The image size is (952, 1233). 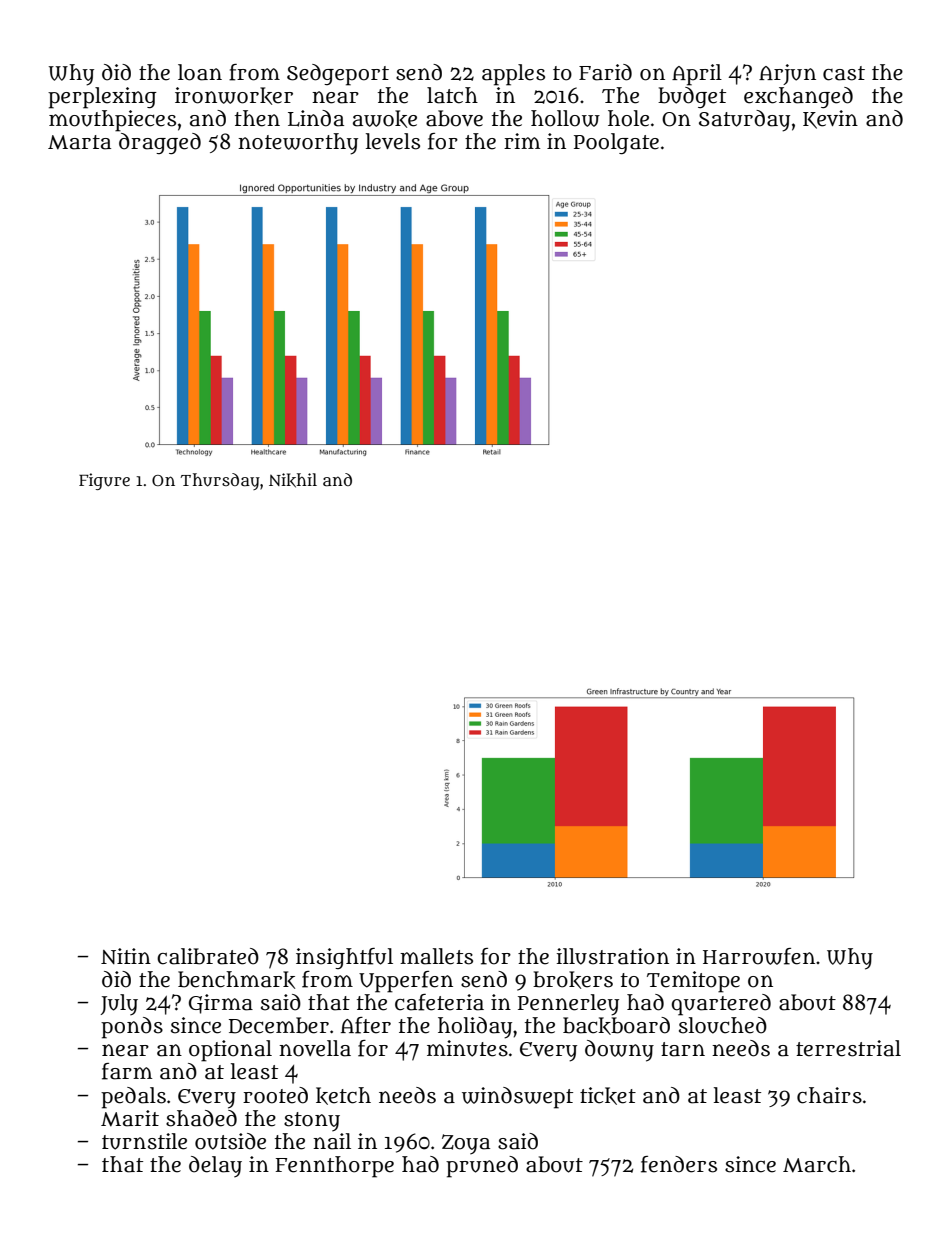 I want to click on insightful, so click(x=344, y=958).
